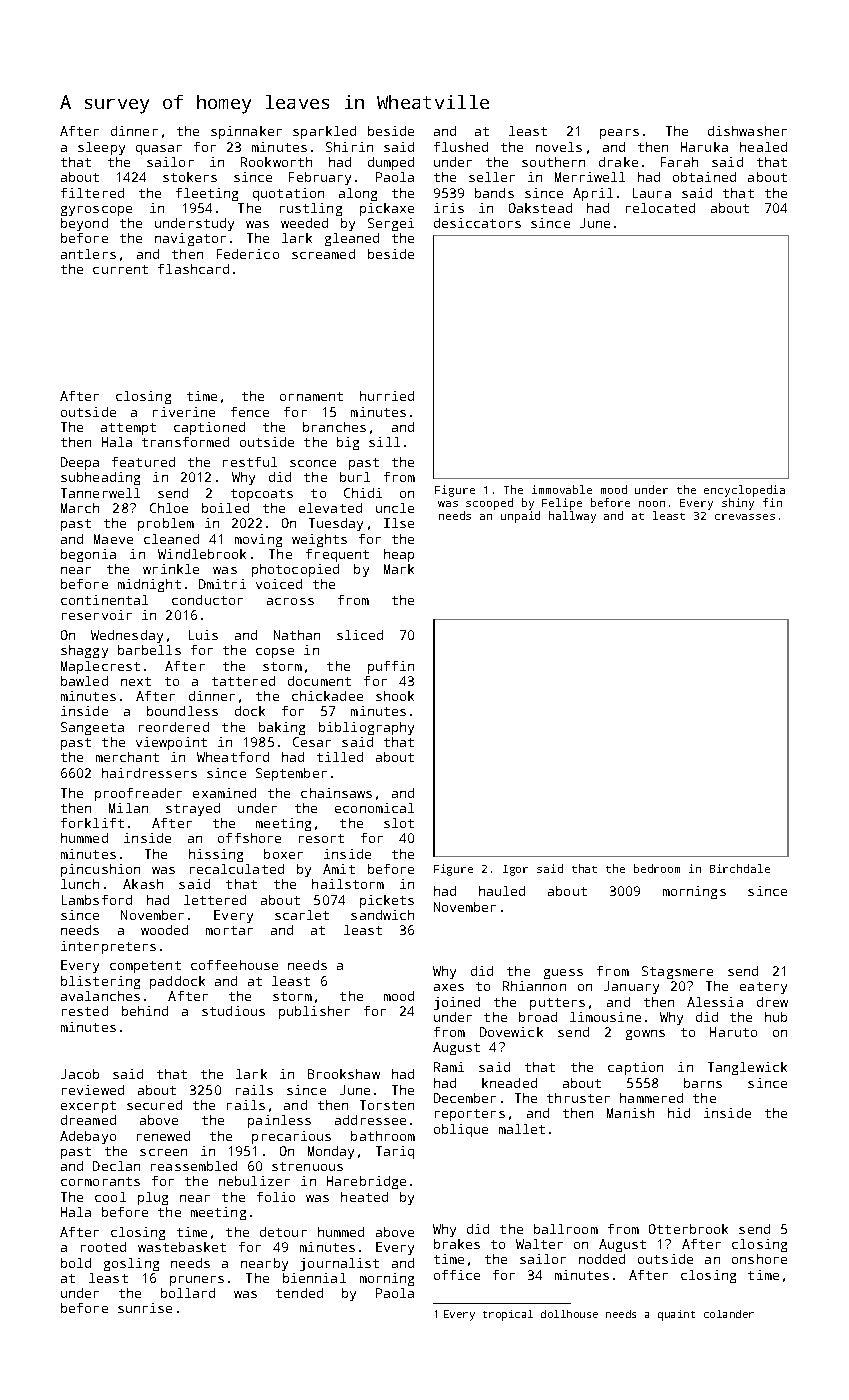 Image resolution: width=849 pixels, height=1400 pixels. I want to click on noon, so click(652, 504).
